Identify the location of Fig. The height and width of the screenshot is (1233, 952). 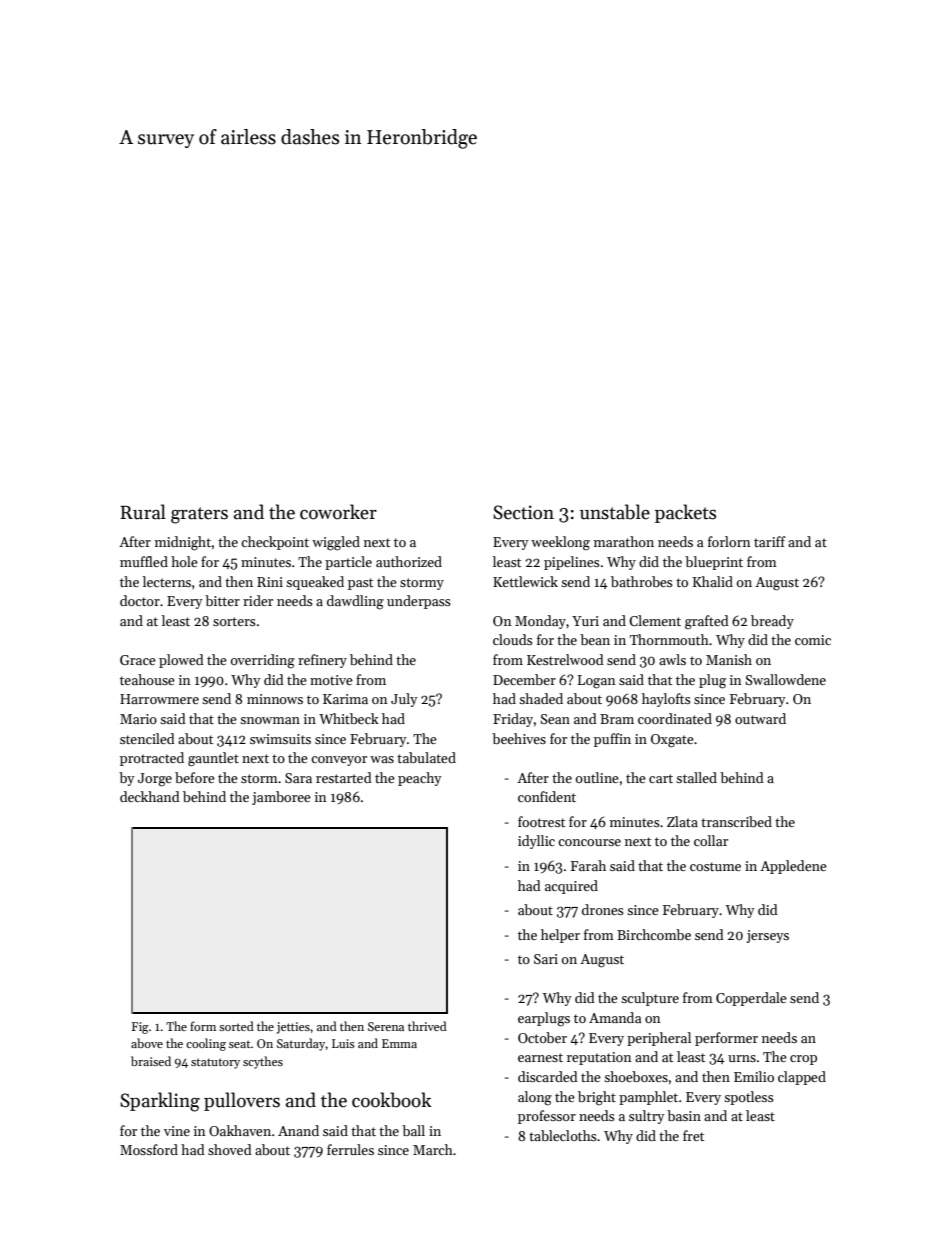
(140, 1028).
